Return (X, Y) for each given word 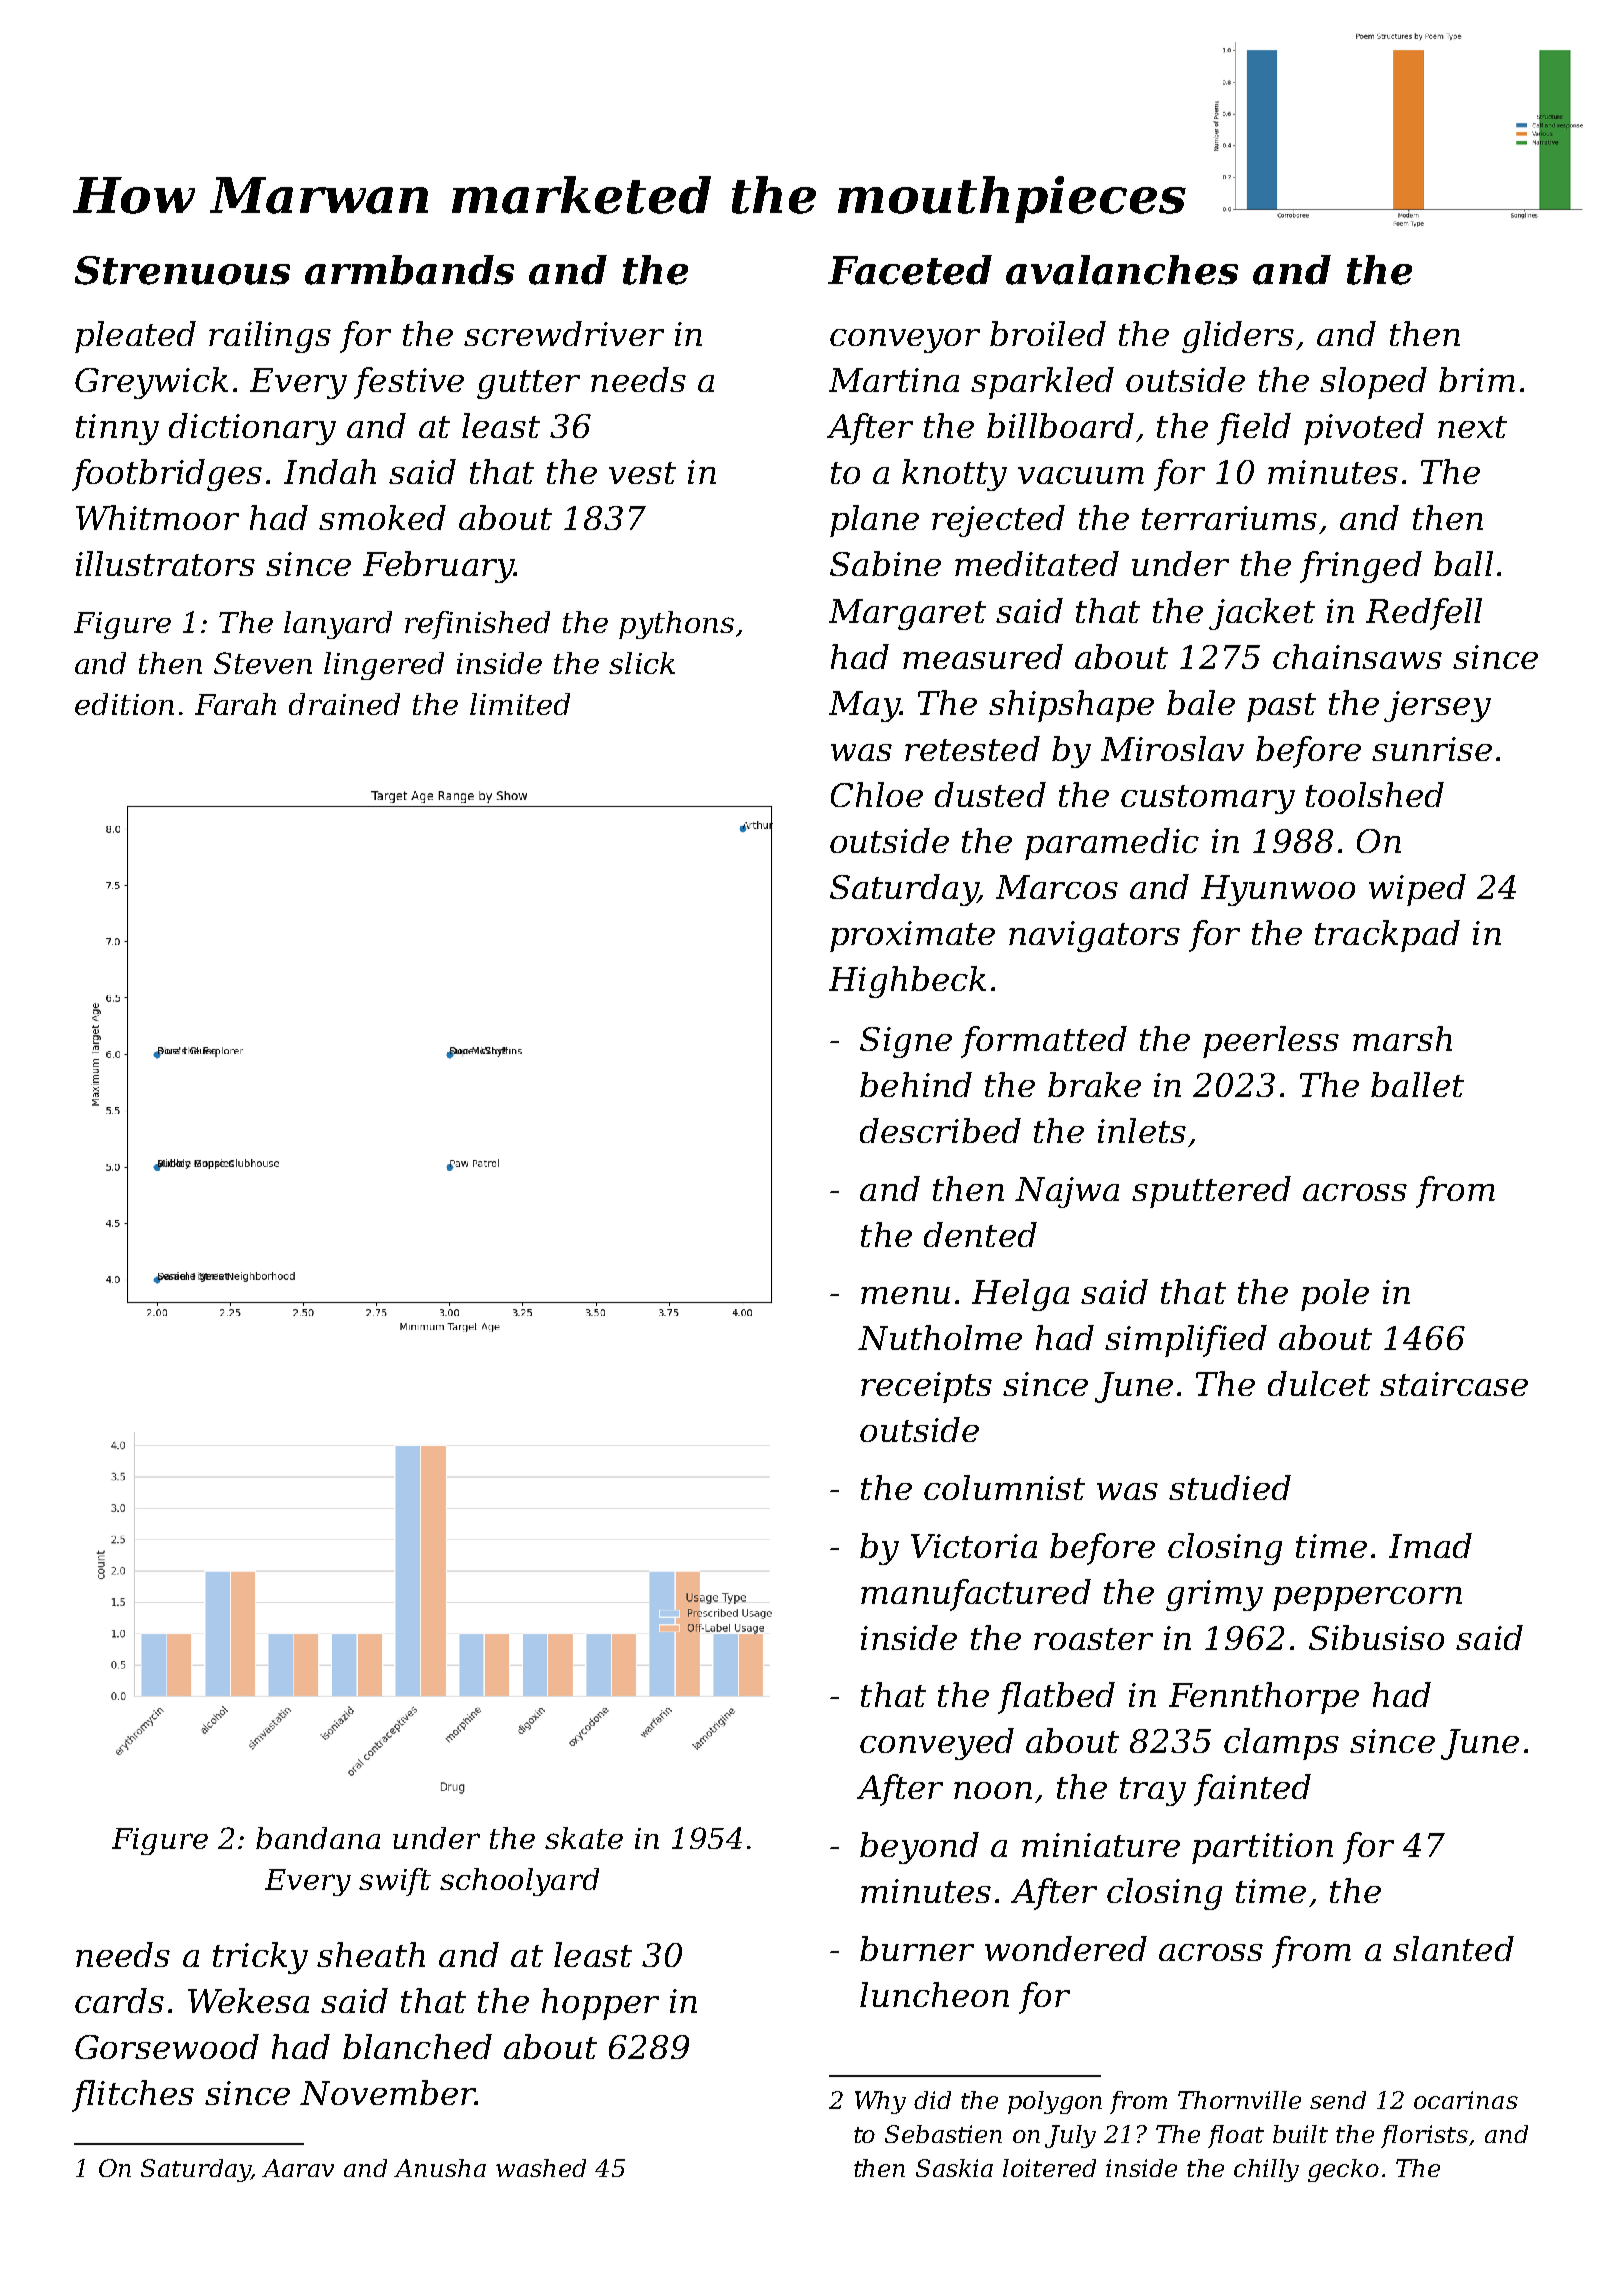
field (1254, 429)
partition (1262, 1848)
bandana (318, 1838)
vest (642, 473)
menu (905, 1295)
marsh (1402, 1038)
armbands (409, 270)
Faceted (910, 270)
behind (916, 1084)
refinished (477, 625)
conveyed (937, 1744)
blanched (417, 2046)
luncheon (934, 1994)
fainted (1252, 1790)
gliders (1238, 337)
